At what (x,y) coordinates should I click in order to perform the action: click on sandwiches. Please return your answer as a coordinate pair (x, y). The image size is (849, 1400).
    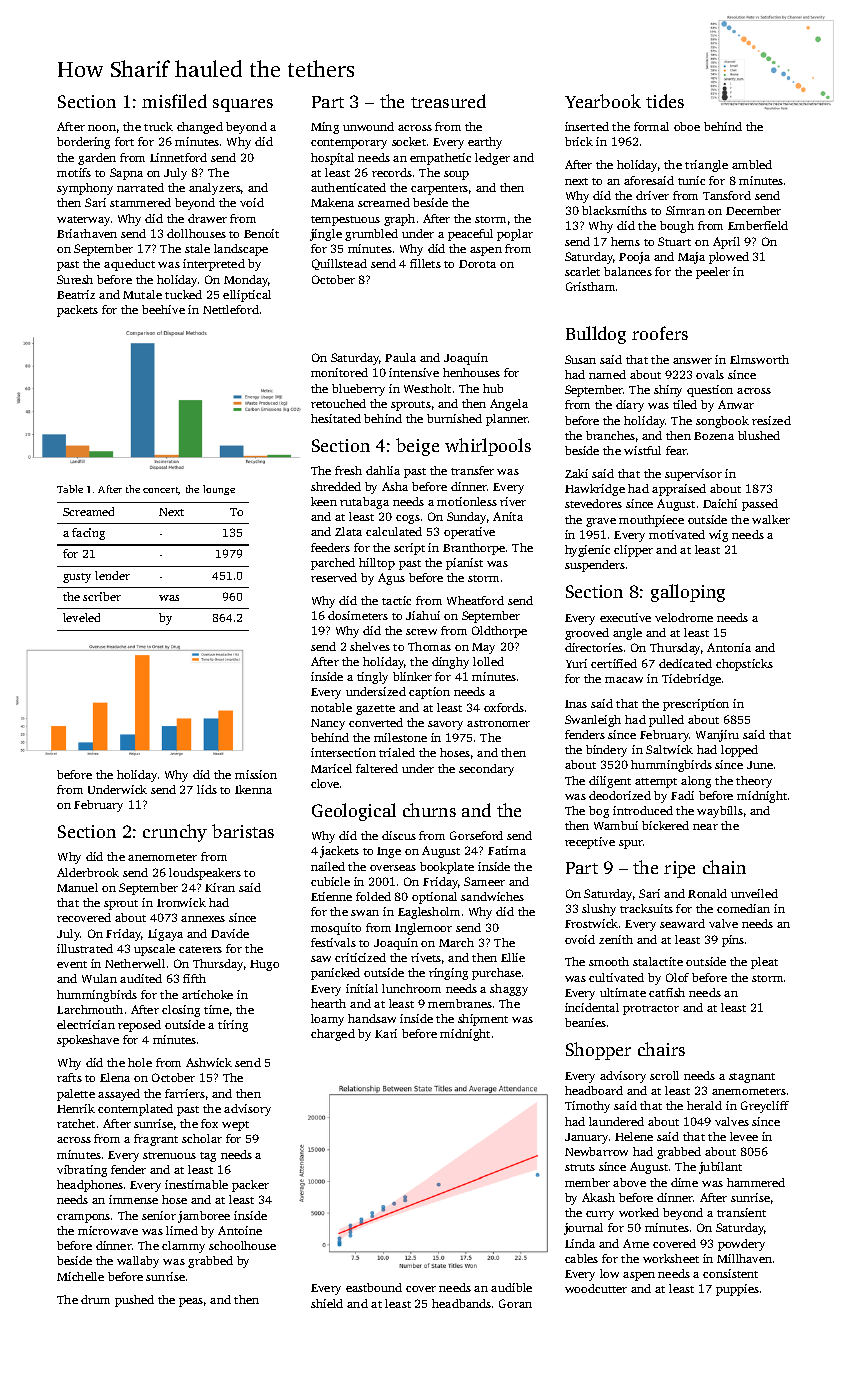
    Looking at the image, I should click on (492, 896).
